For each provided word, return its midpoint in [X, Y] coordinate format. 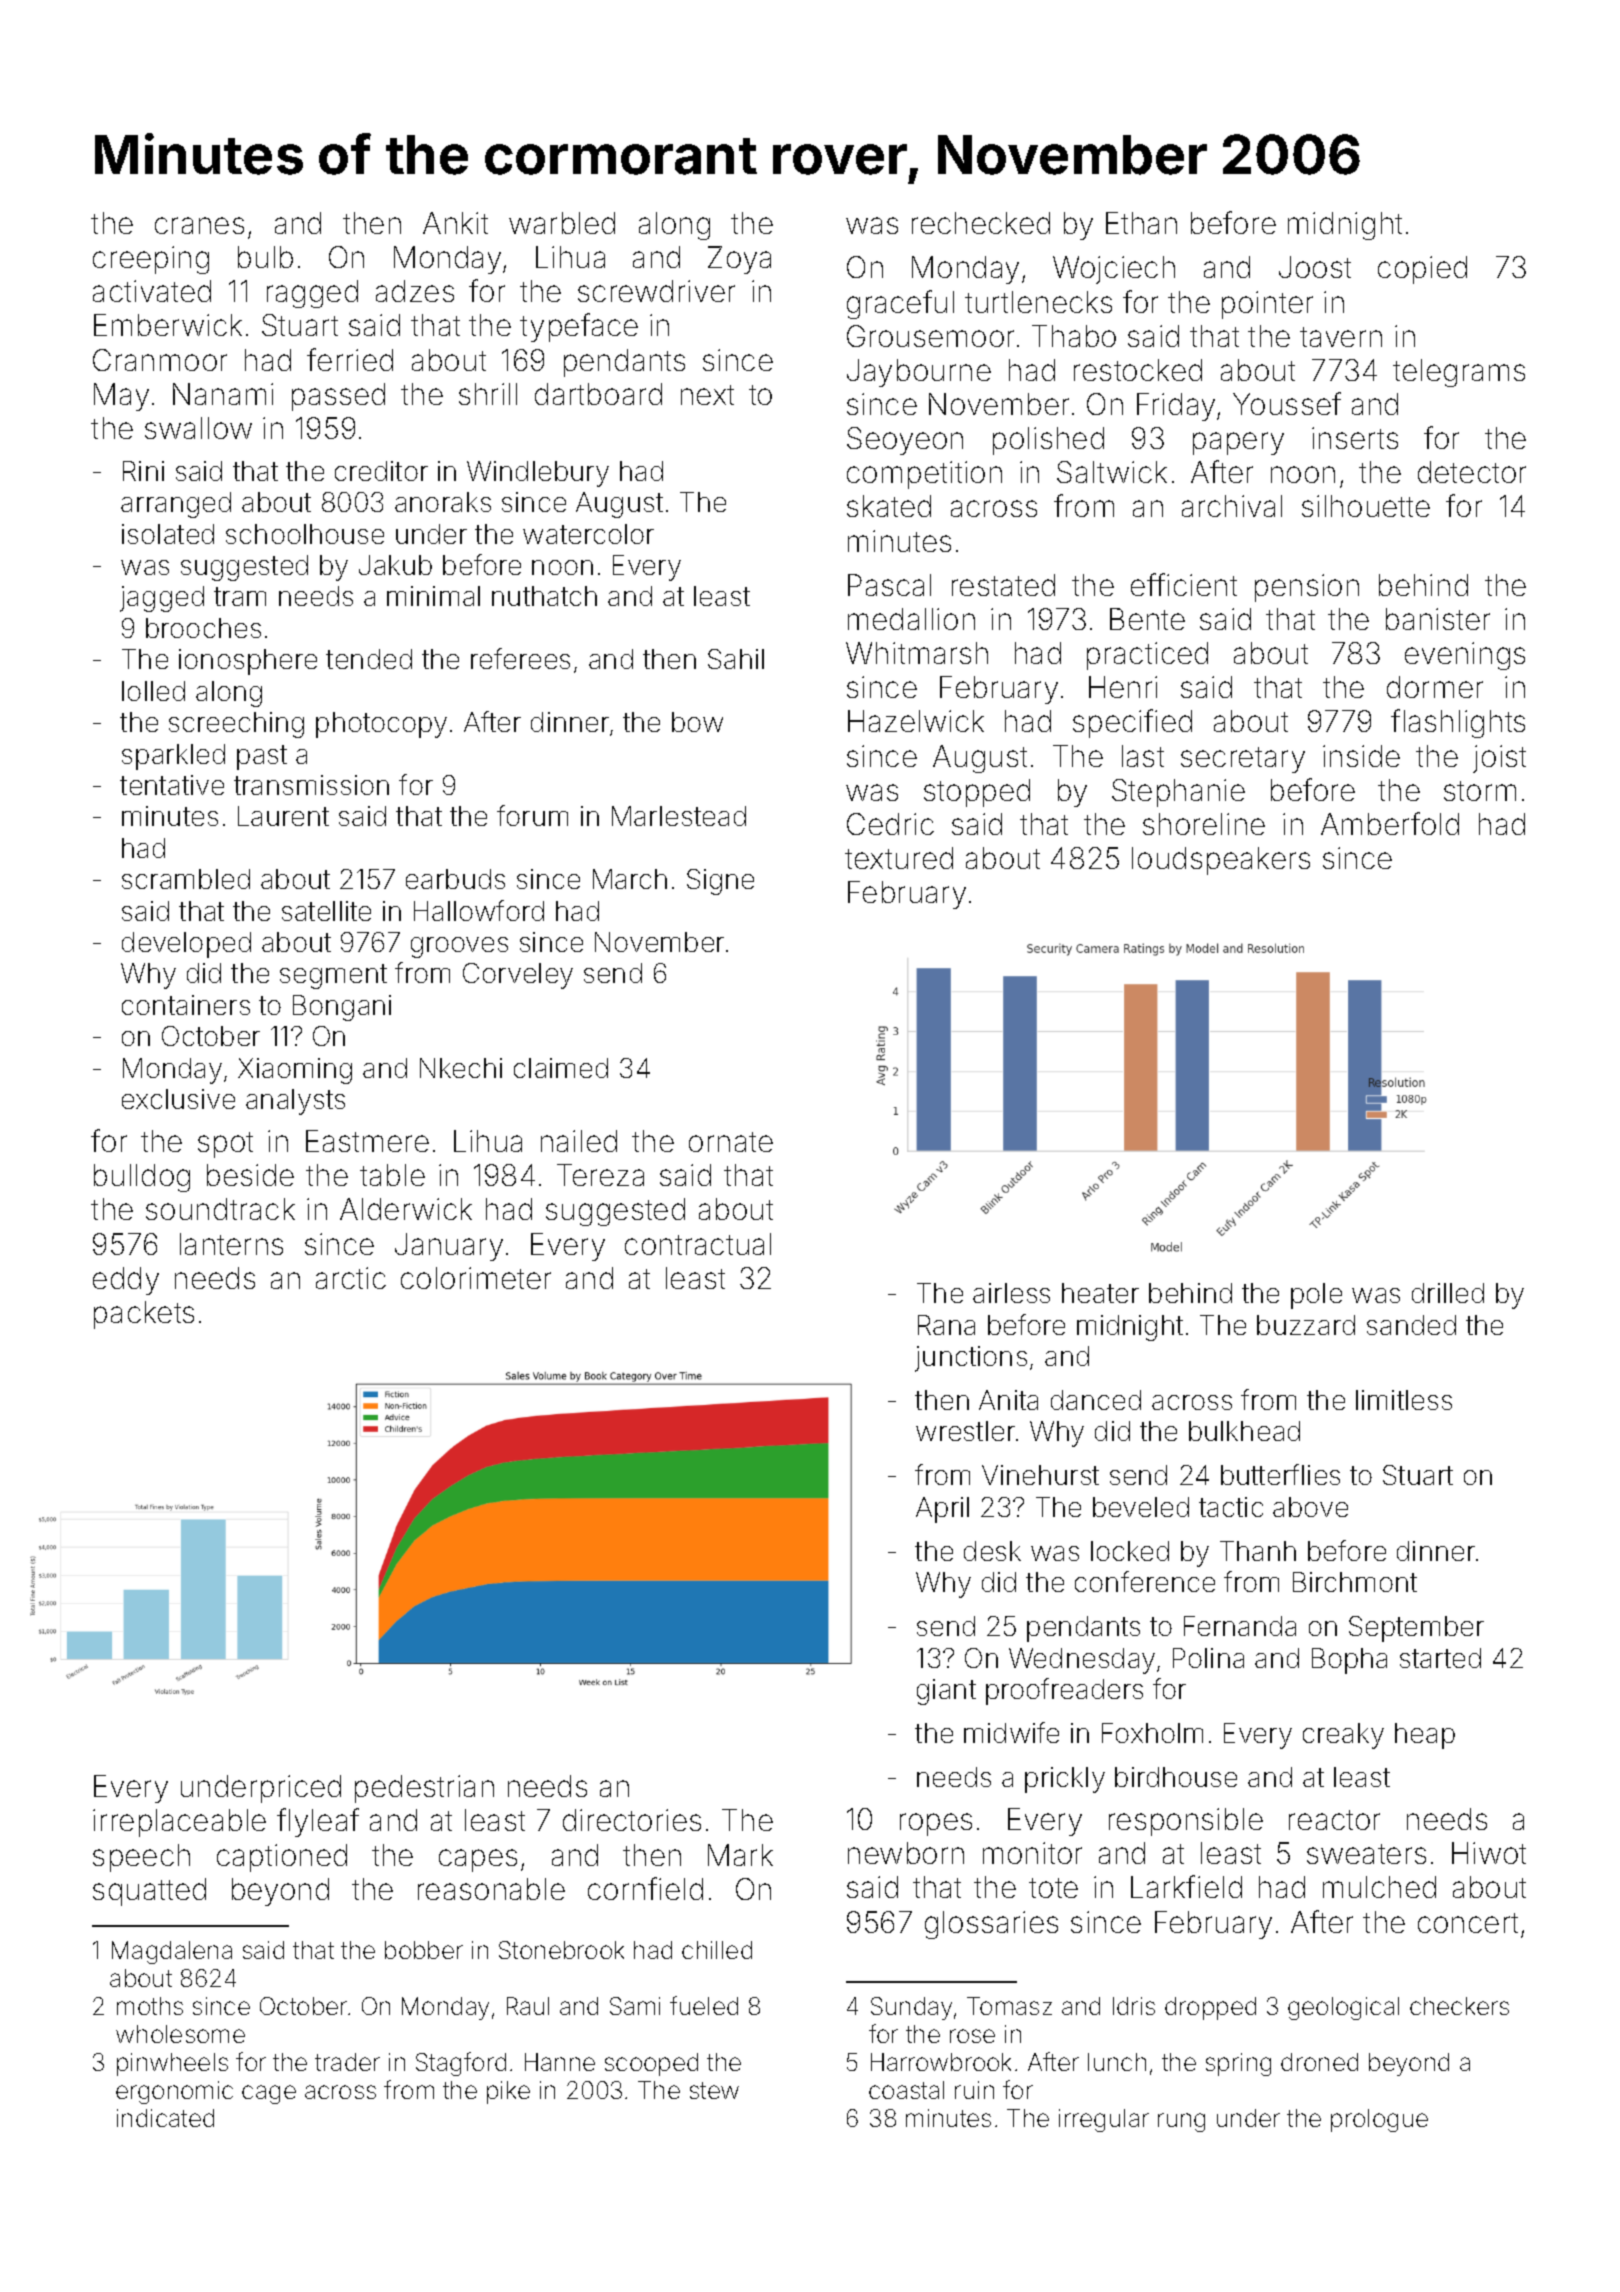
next [707, 395]
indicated [165, 2118]
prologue [1379, 2120]
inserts [1355, 438]
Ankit [455, 223]
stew [714, 2090]
